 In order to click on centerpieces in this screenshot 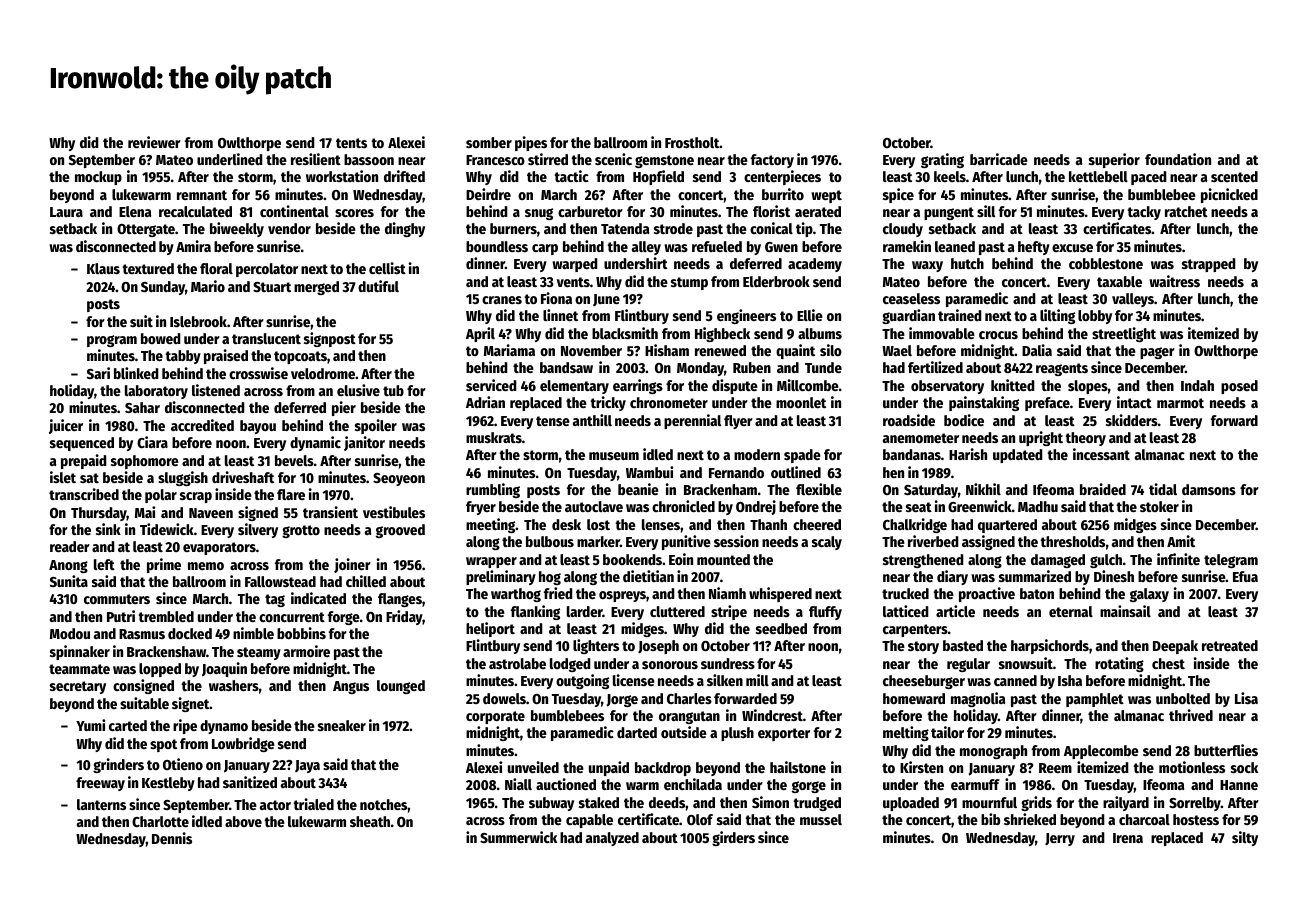, I will do `click(782, 177)`.
